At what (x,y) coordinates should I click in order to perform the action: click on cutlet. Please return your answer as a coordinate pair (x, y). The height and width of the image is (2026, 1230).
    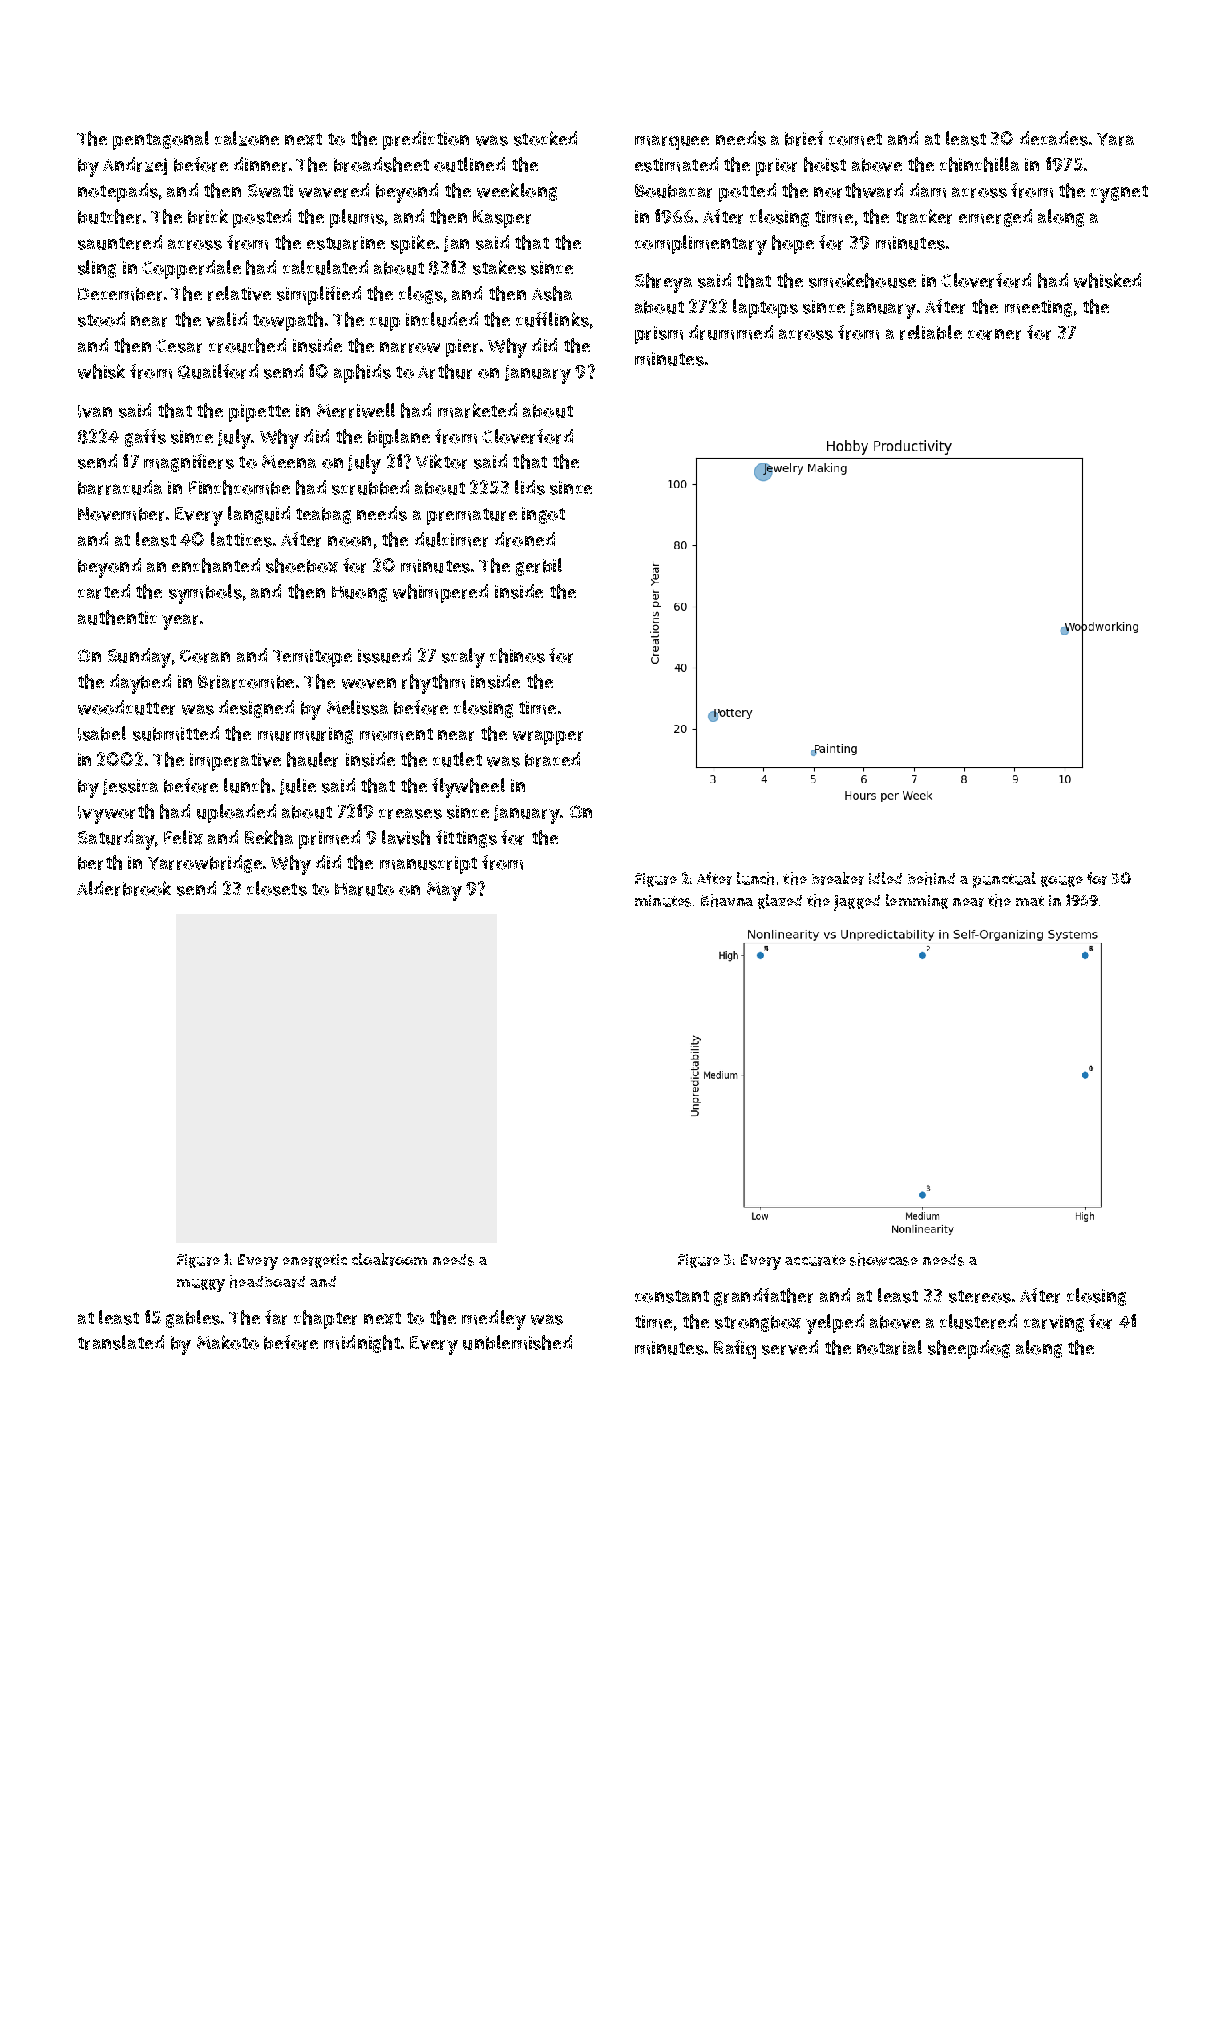
    Looking at the image, I should click on (457, 759).
